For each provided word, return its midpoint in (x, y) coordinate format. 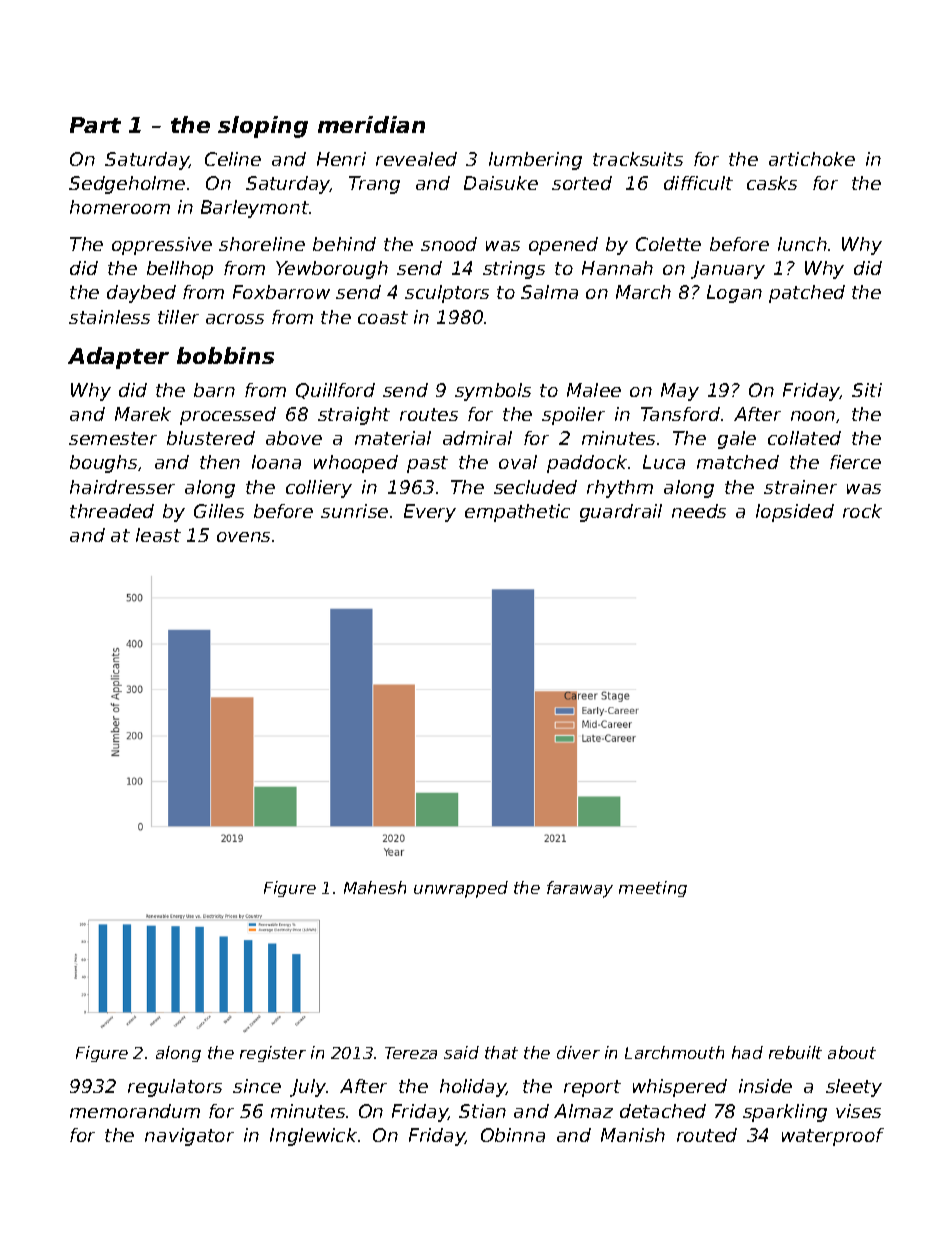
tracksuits (638, 159)
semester (113, 438)
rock (862, 511)
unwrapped (461, 889)
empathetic (517, 513)
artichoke (812, 159)
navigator (189, 1137)
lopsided (795, 513)
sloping (263, 127)
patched (807, 294)
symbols (493, 392)
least (158, 535)
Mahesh (375, 887)
